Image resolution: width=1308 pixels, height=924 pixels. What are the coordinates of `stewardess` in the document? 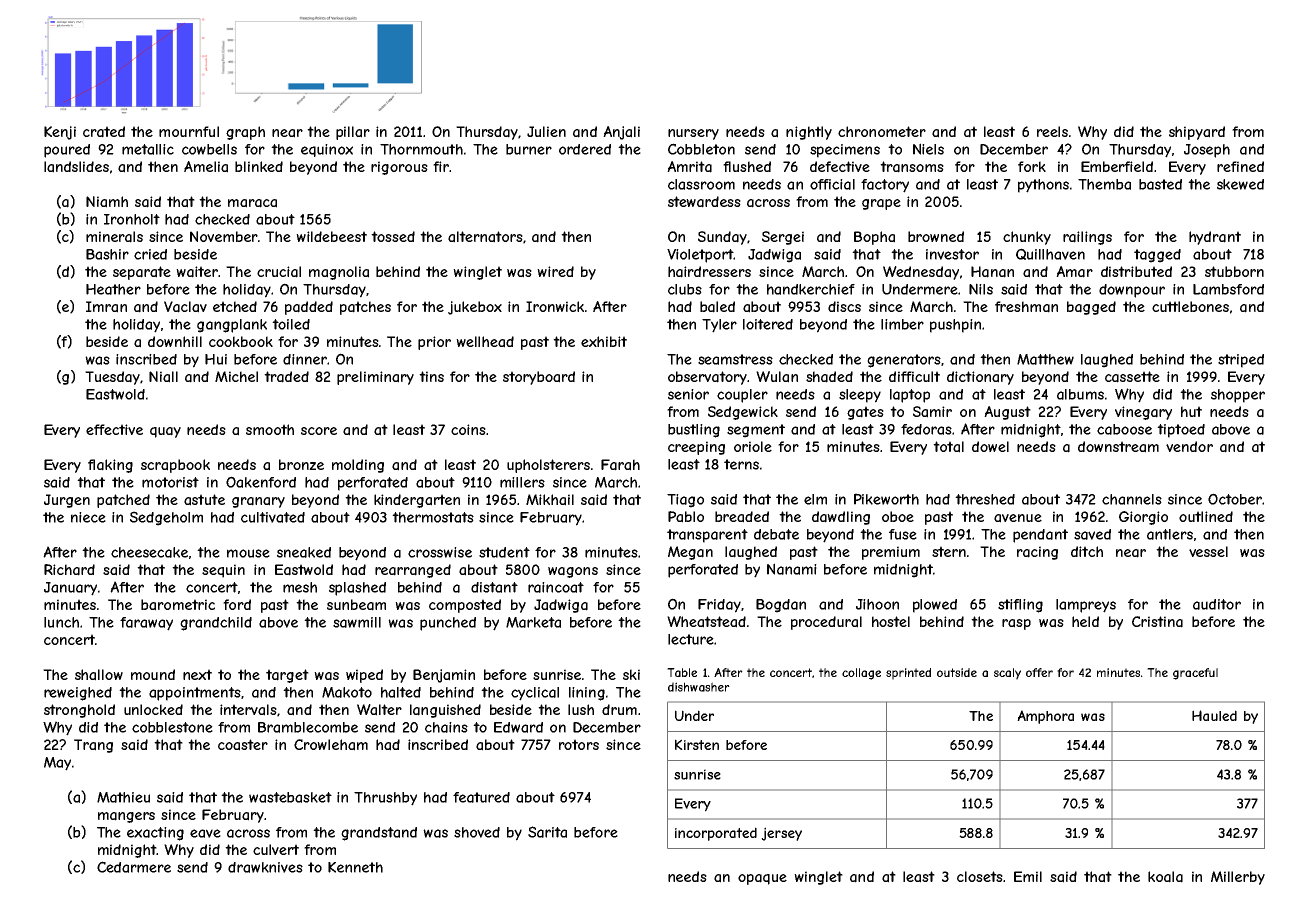 It's located at (704, 202).
